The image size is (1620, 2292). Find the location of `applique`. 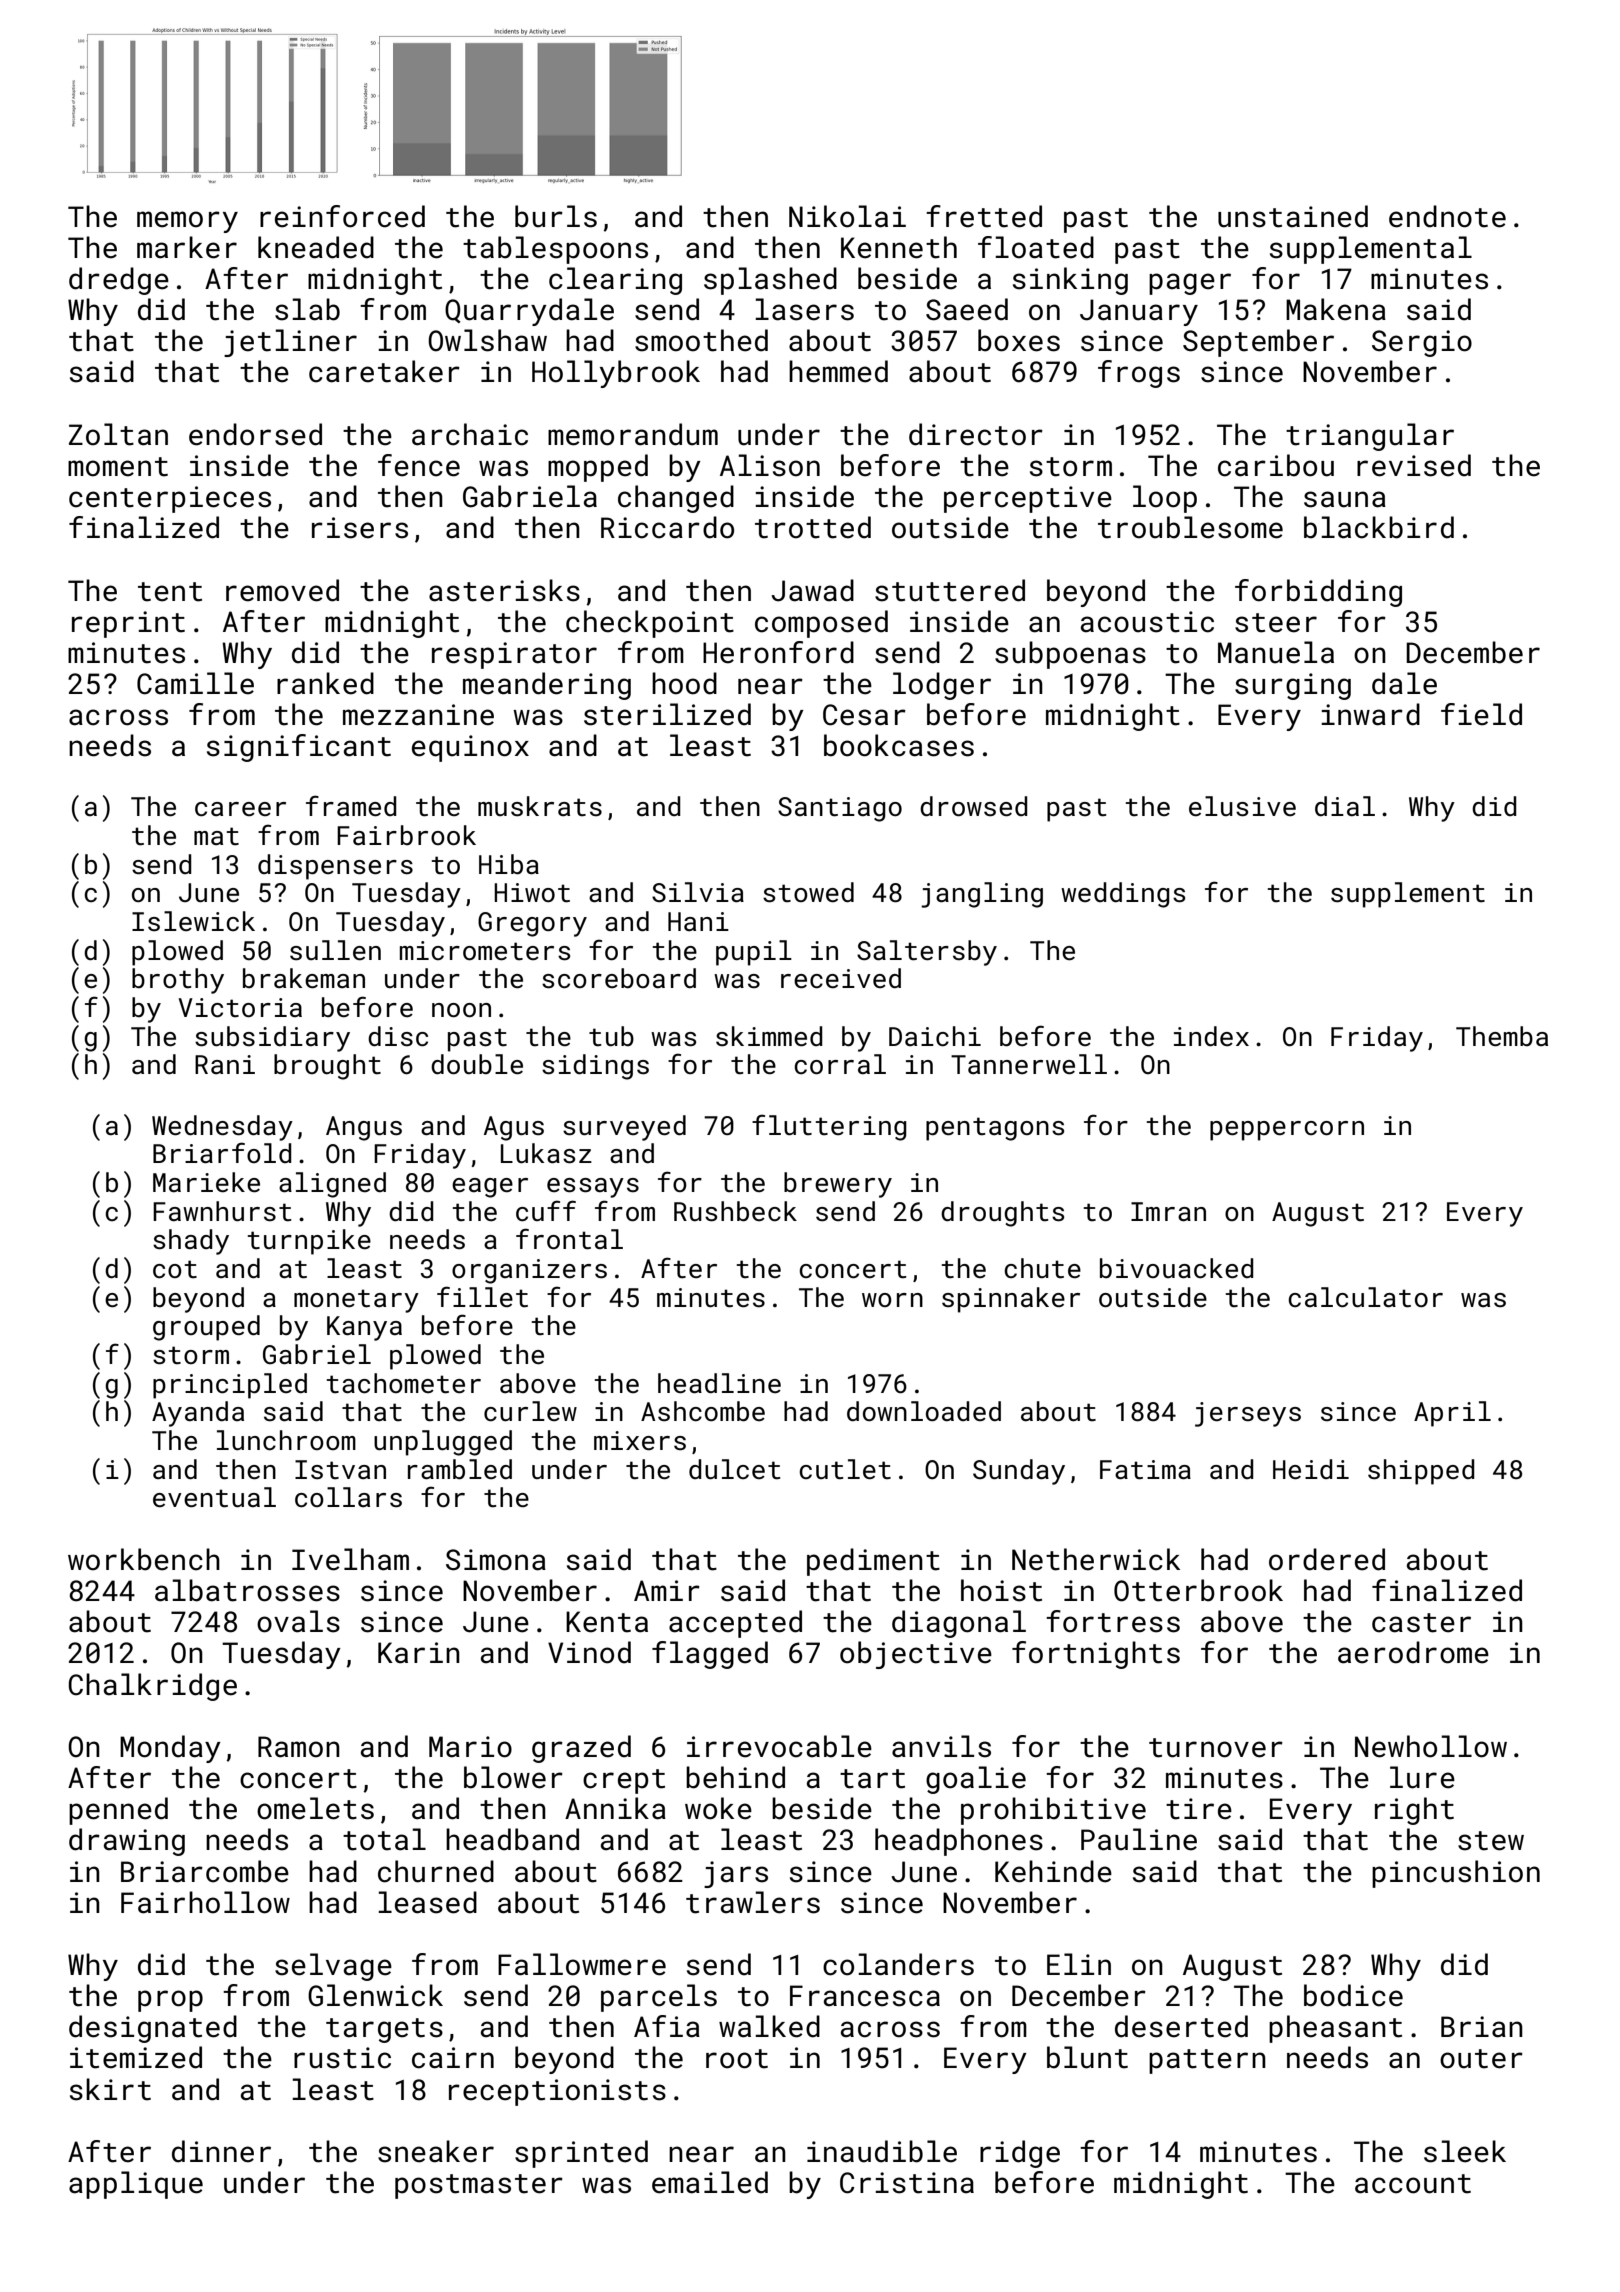

applique is located at coordinates (136, 2185).
